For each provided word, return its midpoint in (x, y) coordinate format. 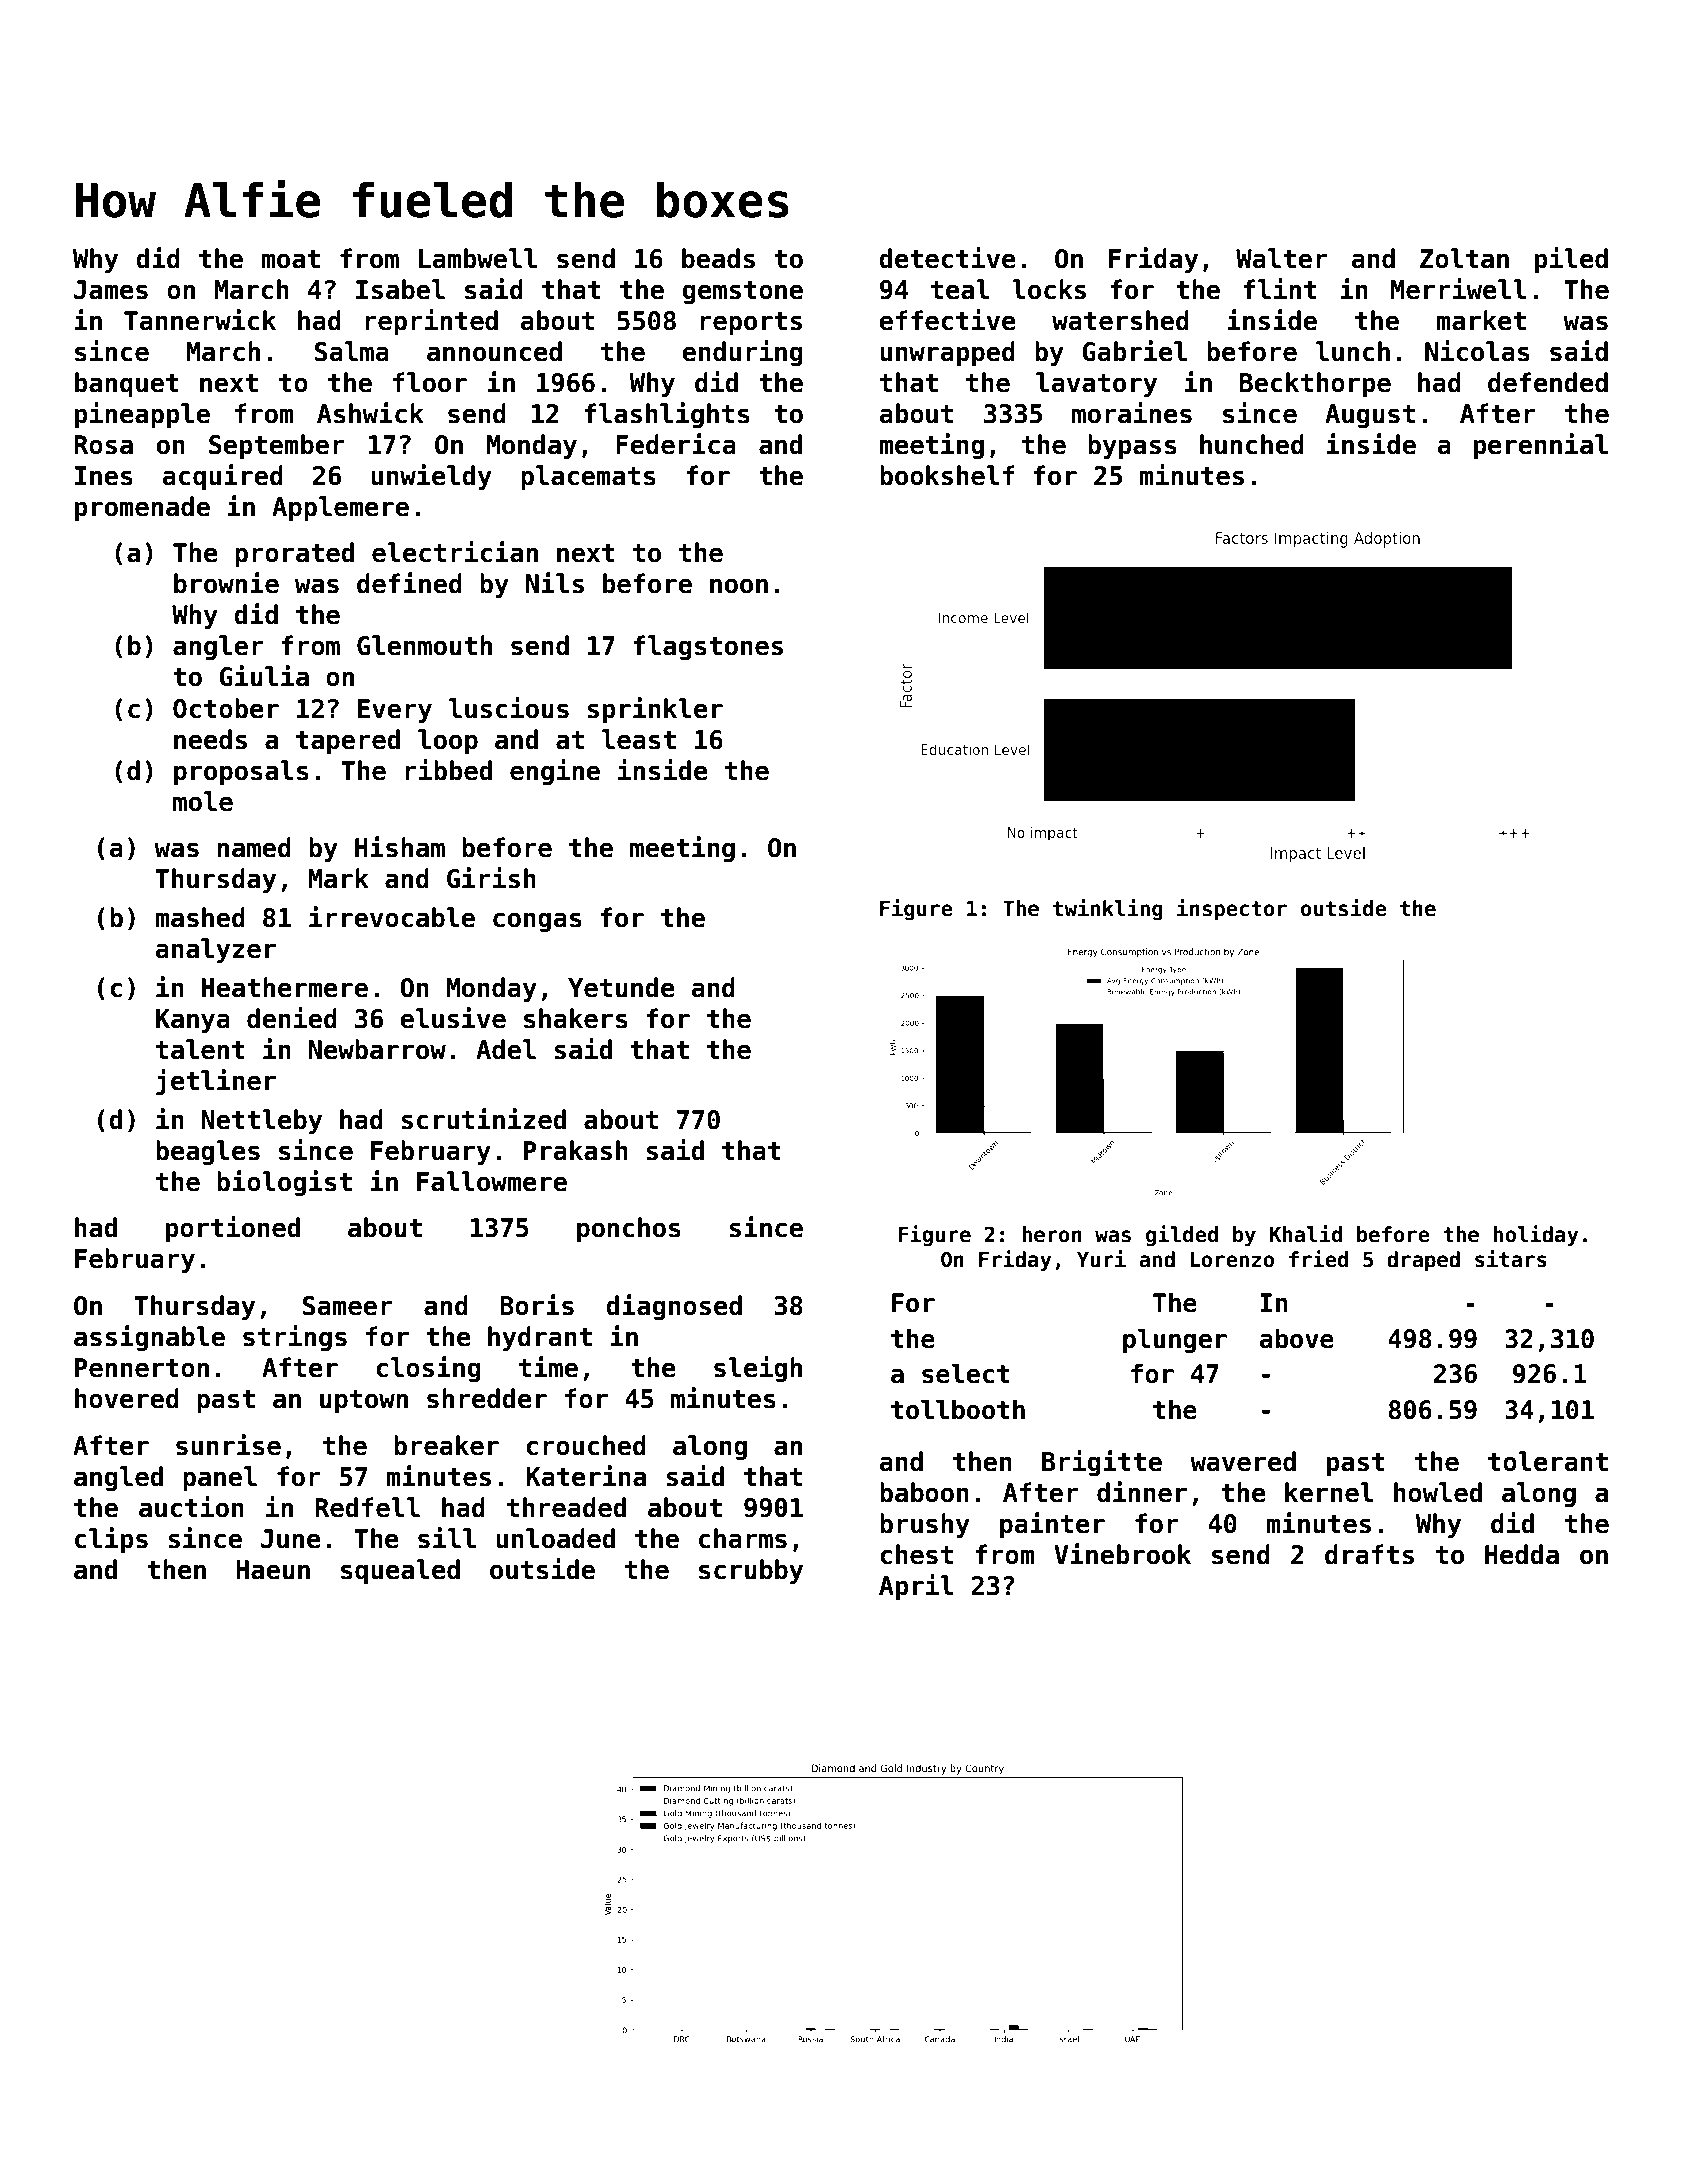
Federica (676, 444)
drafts (1369, 1554)
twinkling (1108, 909)
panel (220, 1478)
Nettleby (261, 1121)
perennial (1541, 446)
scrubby (751, 1571)
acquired (223, 477)
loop (448, 741)
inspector (1232, 909)
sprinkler (655, 710)
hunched (1252, 444)
